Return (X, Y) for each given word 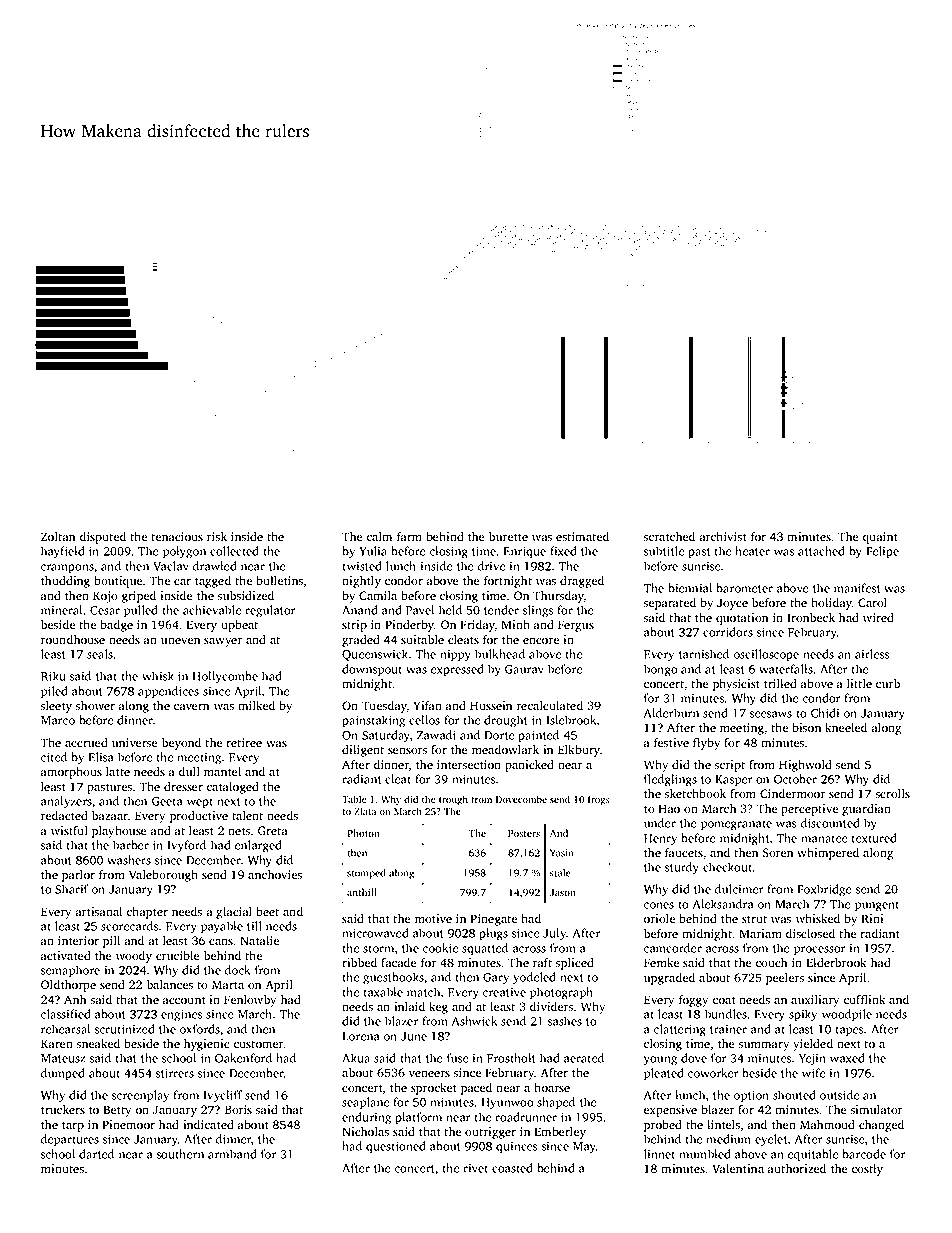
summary (764, 1046)
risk (217, 537)
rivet (475, 1168)
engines (181, 1015)
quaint (880, 538)
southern (180, 1154)
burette (508, 536)
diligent (363, 751)
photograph (561, 993)
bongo (661, 670)
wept (200, 803)
